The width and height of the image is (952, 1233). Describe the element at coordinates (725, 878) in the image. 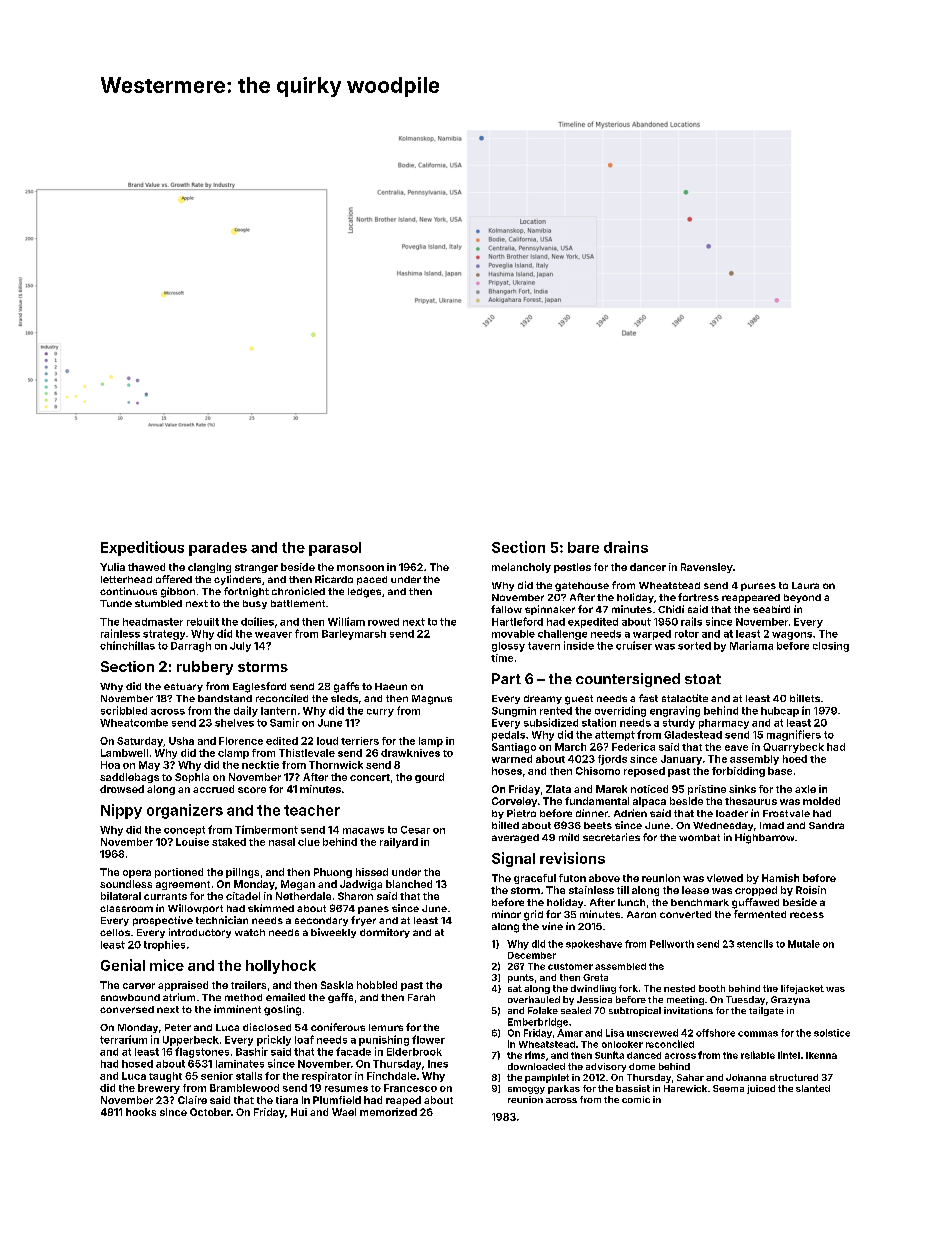

I see `viewed` at that location.
